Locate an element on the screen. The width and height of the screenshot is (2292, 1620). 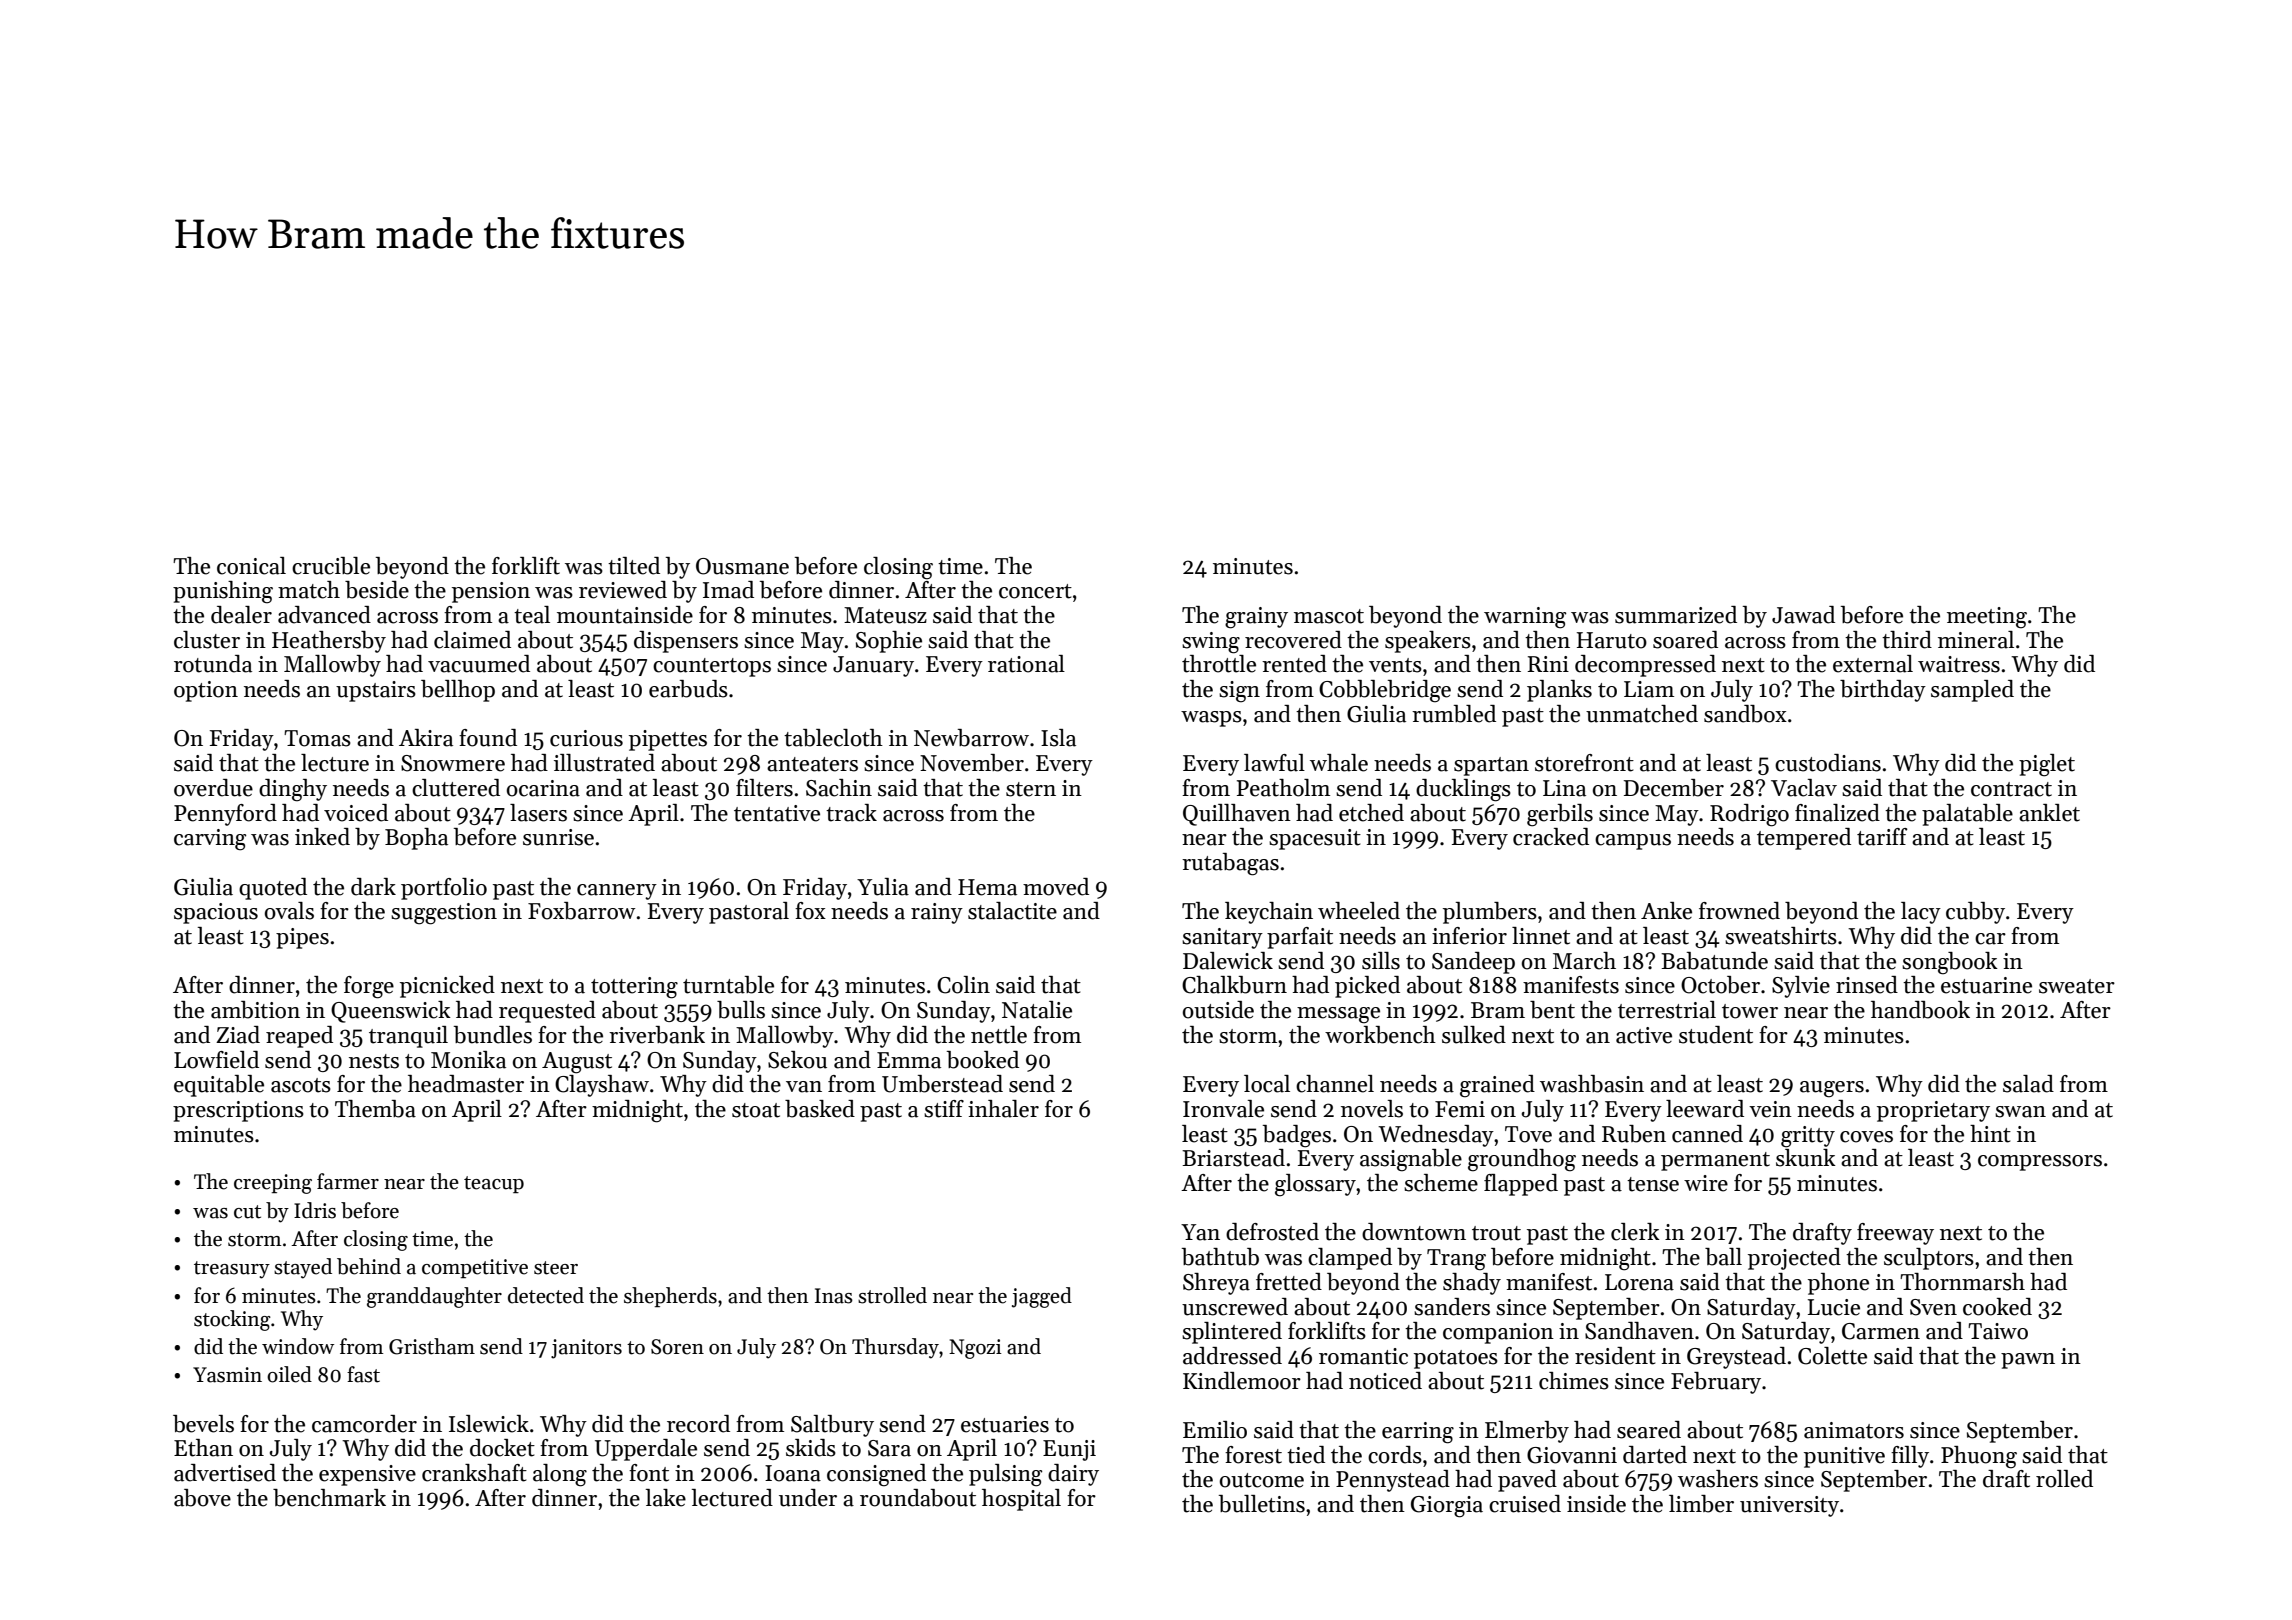
lacy is located at coordinates (1921, 913).
